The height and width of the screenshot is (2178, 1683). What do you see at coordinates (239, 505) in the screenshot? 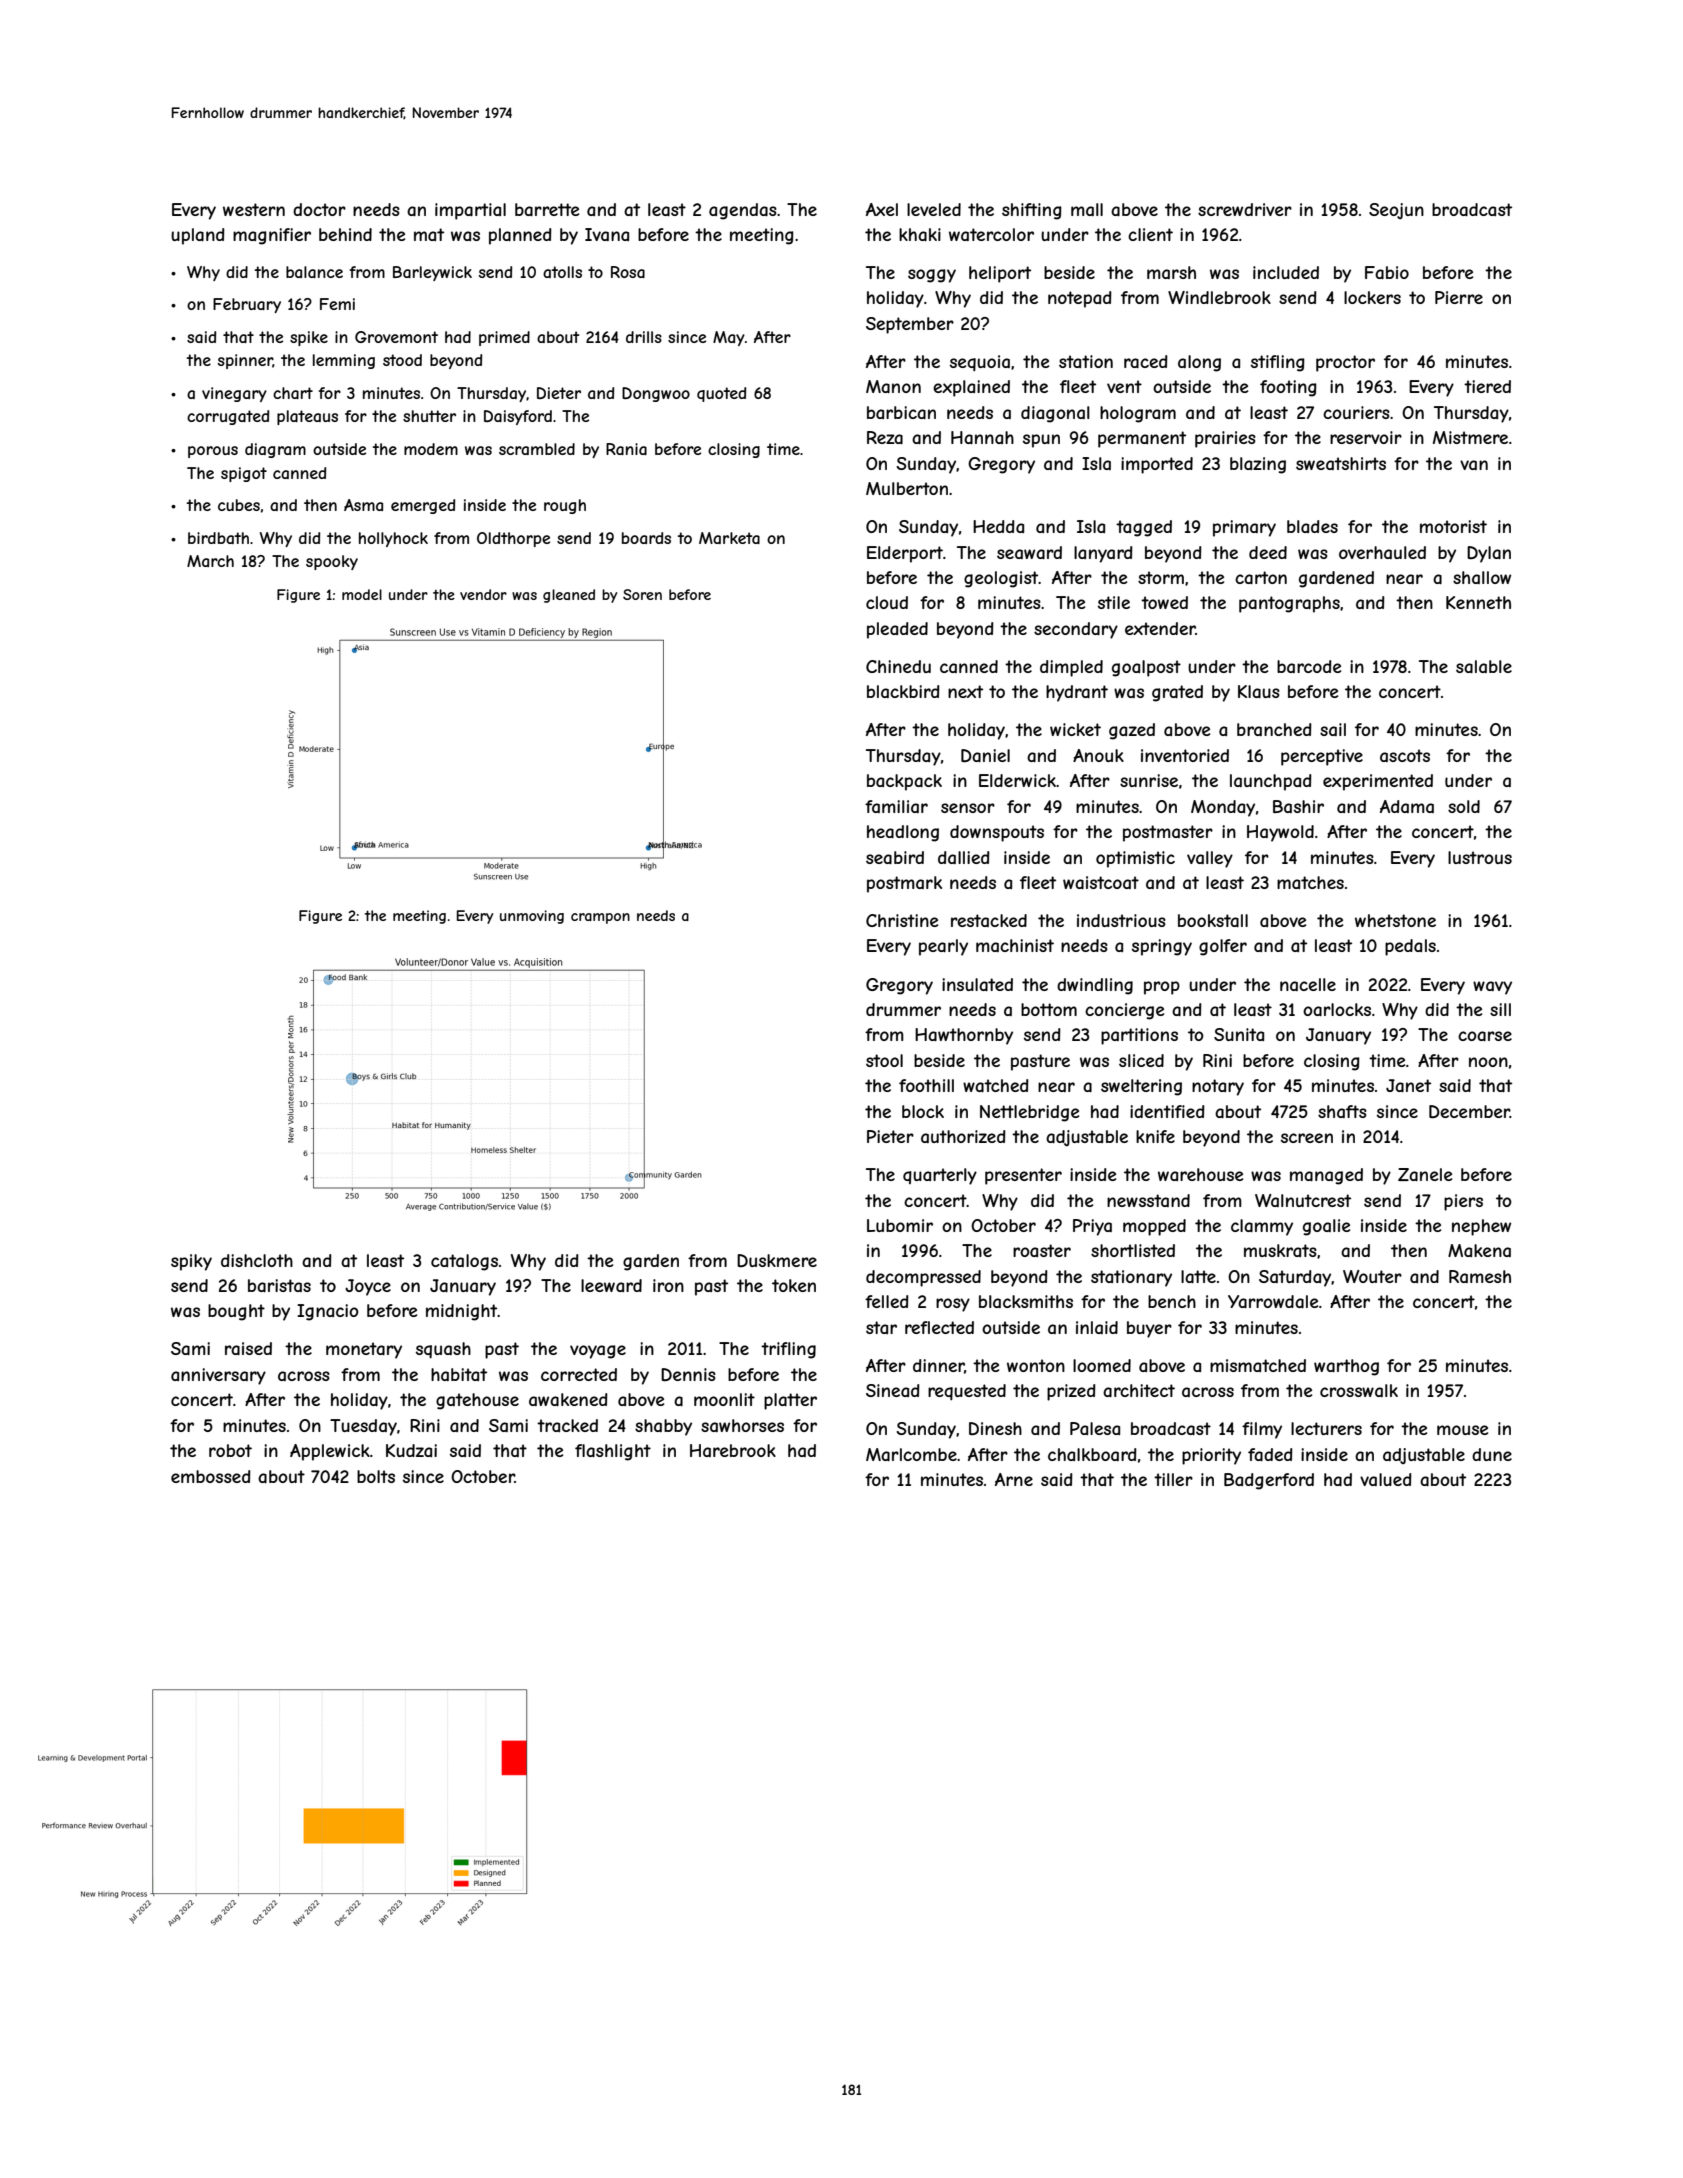
I see `cubes` at bounding box center [239, 505].
